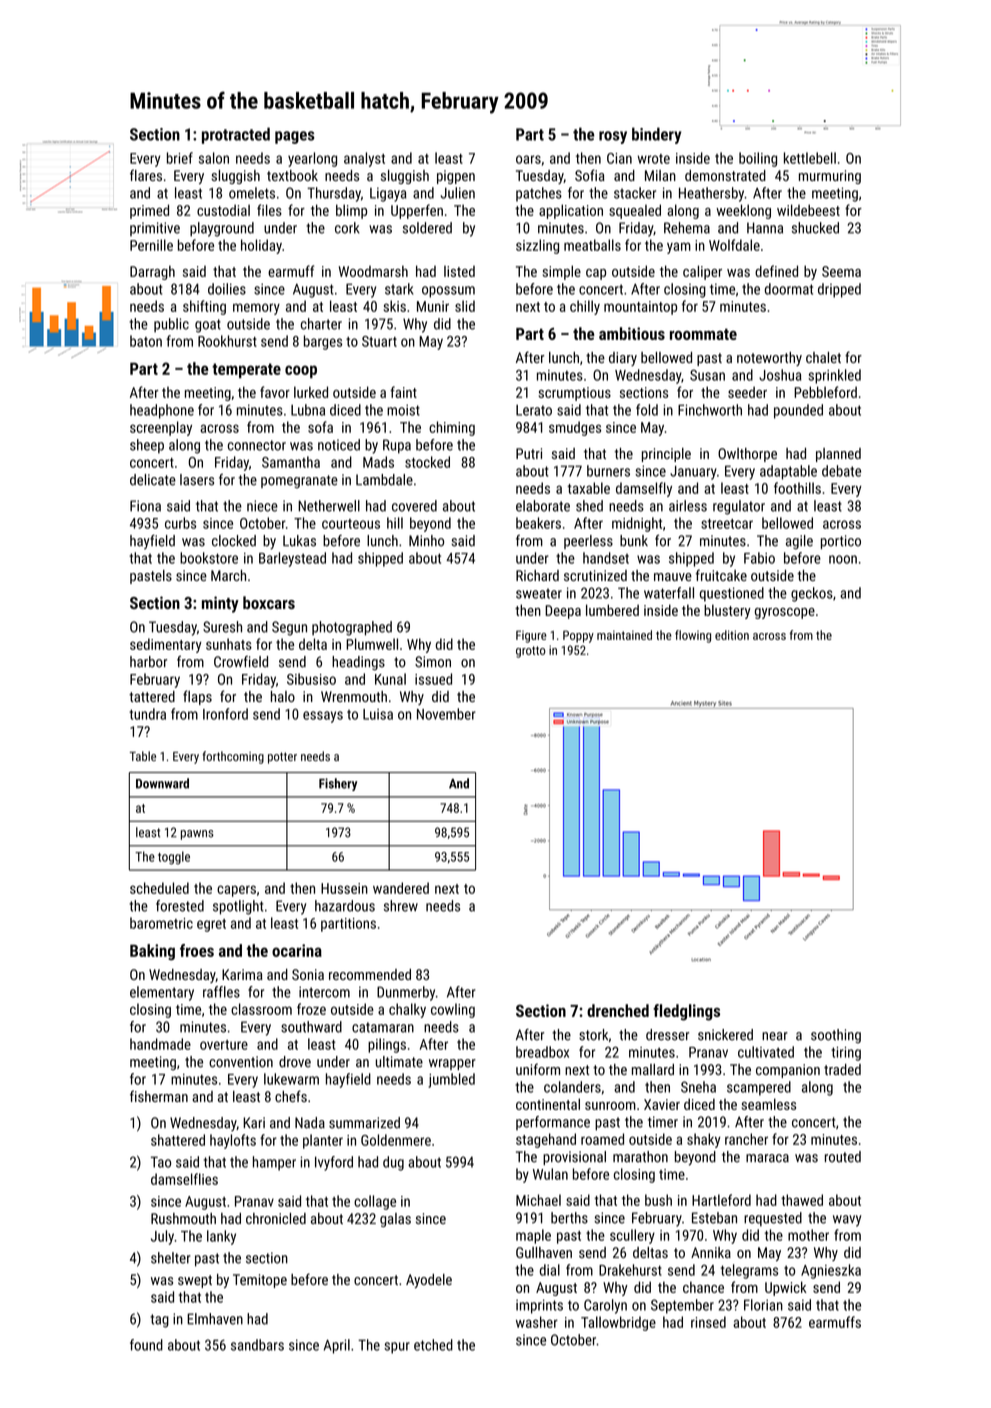  What do you see at coordinates (310, 1123) in the screenshot?
I see `Nada` at bounding box center [310, 1123].
